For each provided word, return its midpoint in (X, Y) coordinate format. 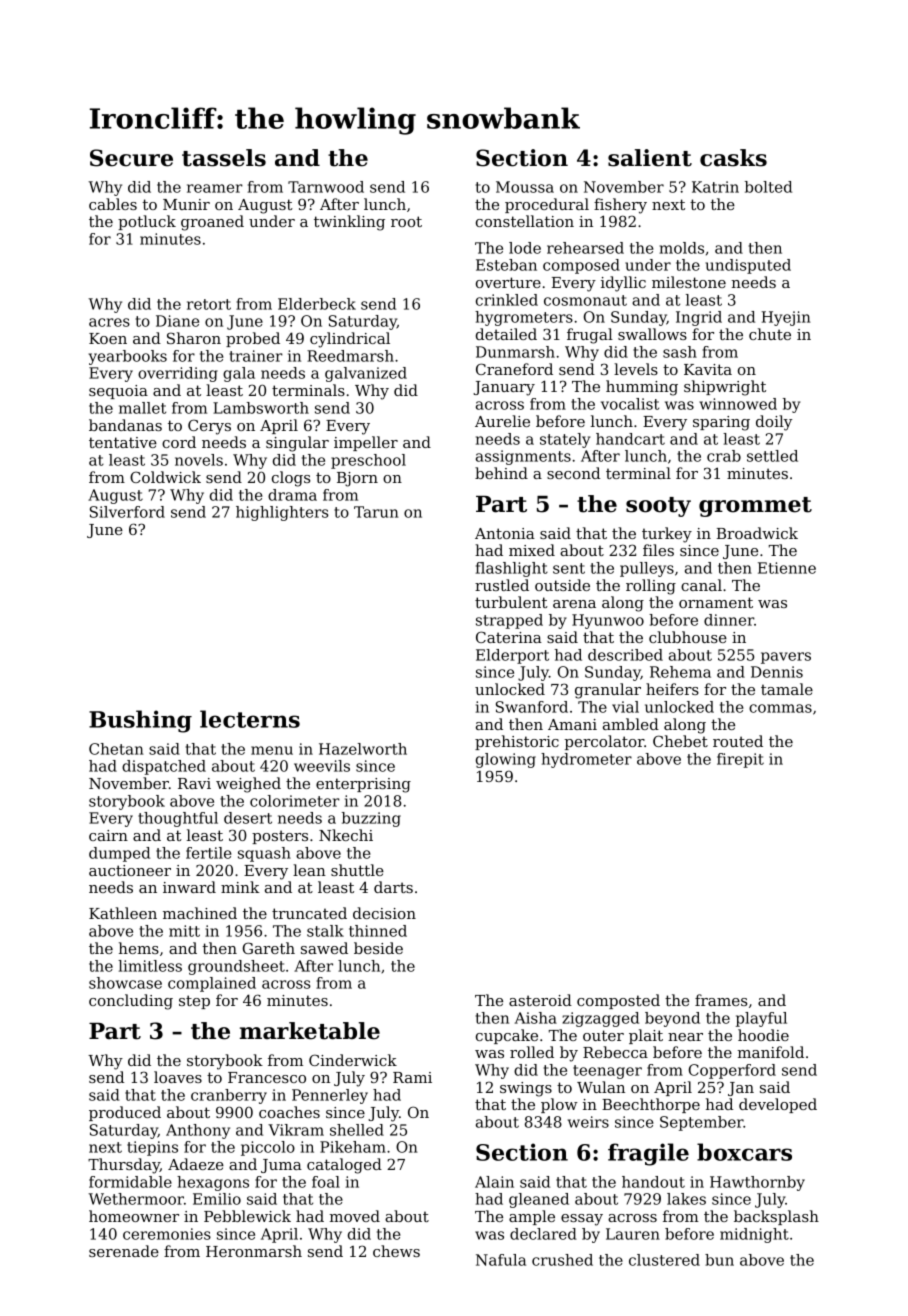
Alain (494, 1182)
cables (113, 204)
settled (772, 456)
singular (297, 444)
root (406, 221)
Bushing (140, 721)
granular (608, 691)
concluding (131, 1002)
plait (646, 1036)
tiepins (152, 1148)
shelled (357, 1130)
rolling (651, 587)
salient (650, 158)
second (573, 473)
